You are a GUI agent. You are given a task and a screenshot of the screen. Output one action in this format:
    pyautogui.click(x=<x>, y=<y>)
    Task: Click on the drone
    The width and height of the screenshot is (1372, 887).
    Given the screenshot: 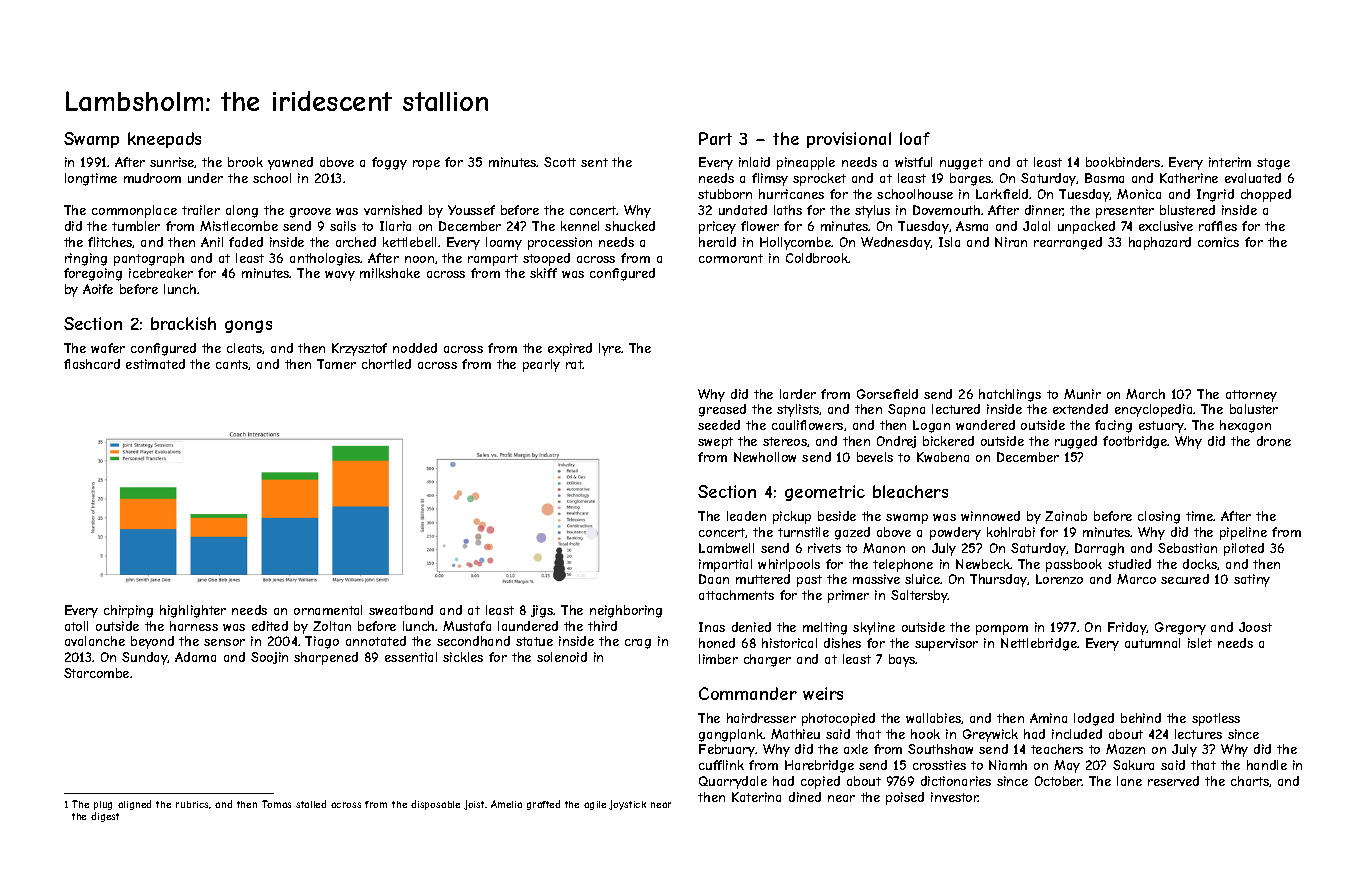 What is the action you would take?
    pyautogui.click(x=1274, y=441)
